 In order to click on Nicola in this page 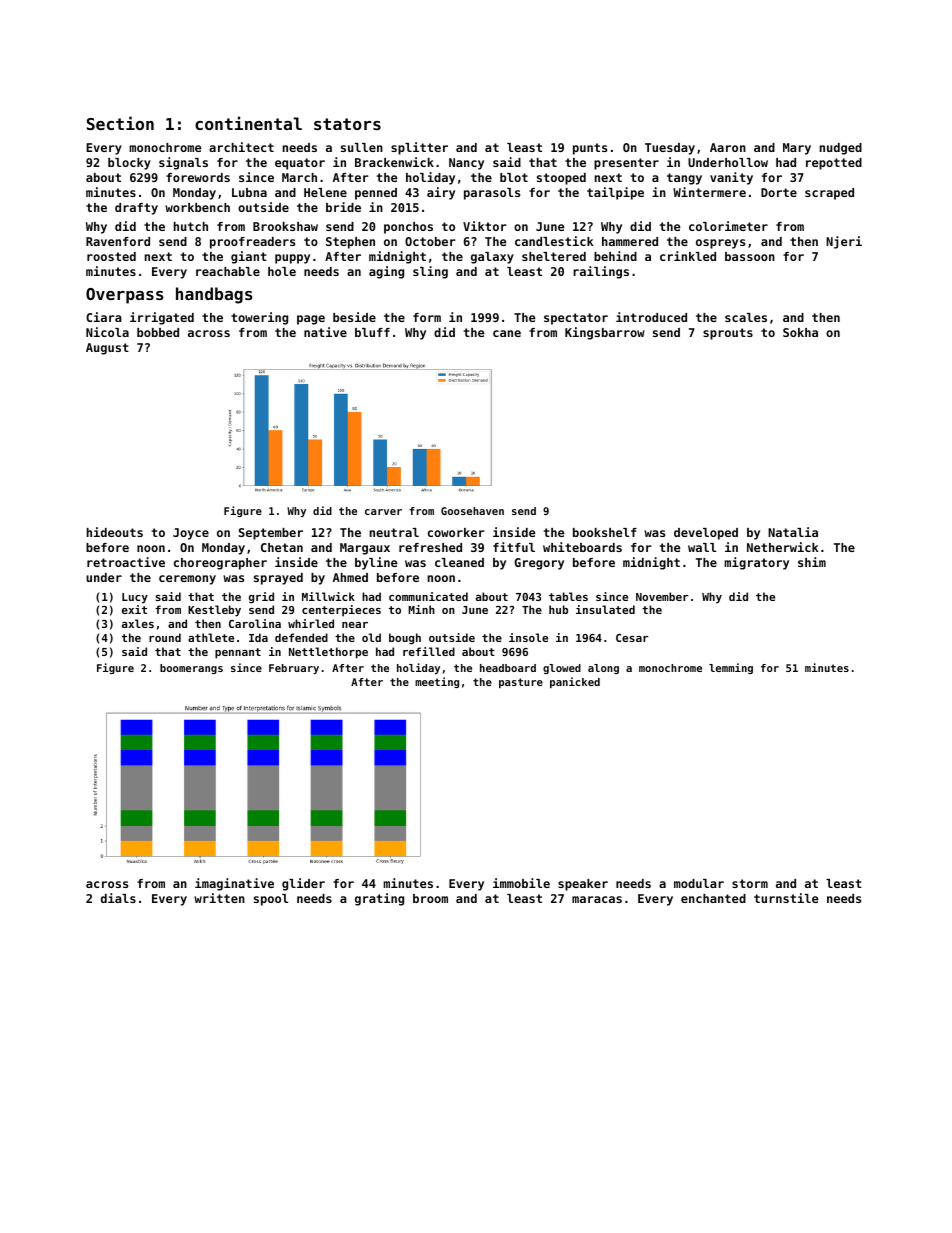, I will do `click(107, 332)`.
